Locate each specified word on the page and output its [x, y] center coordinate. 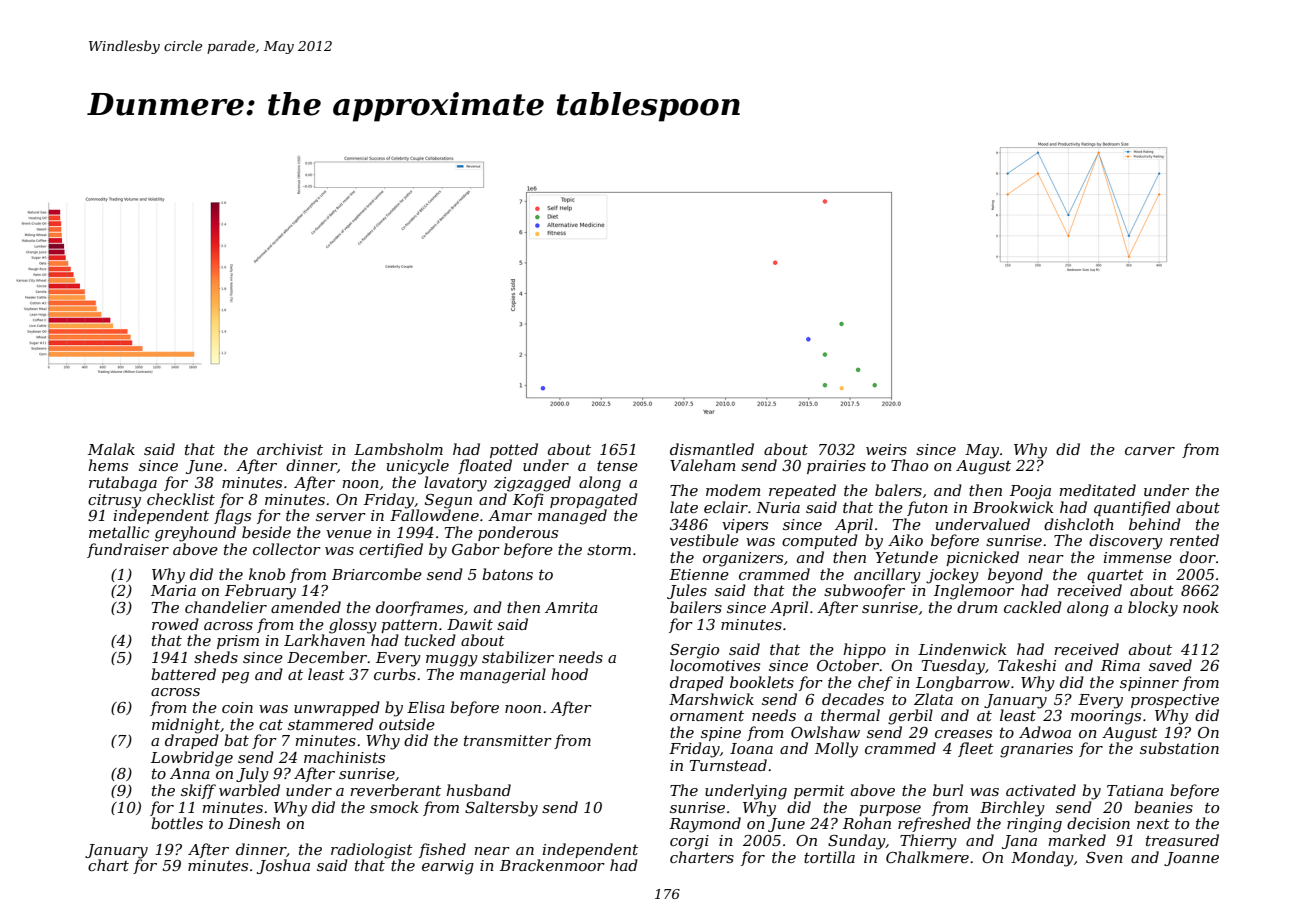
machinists [344, 757]
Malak [111, 449]
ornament [707, 715]
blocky [1153, 609]
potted [514, 450]
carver [1150, 451]
